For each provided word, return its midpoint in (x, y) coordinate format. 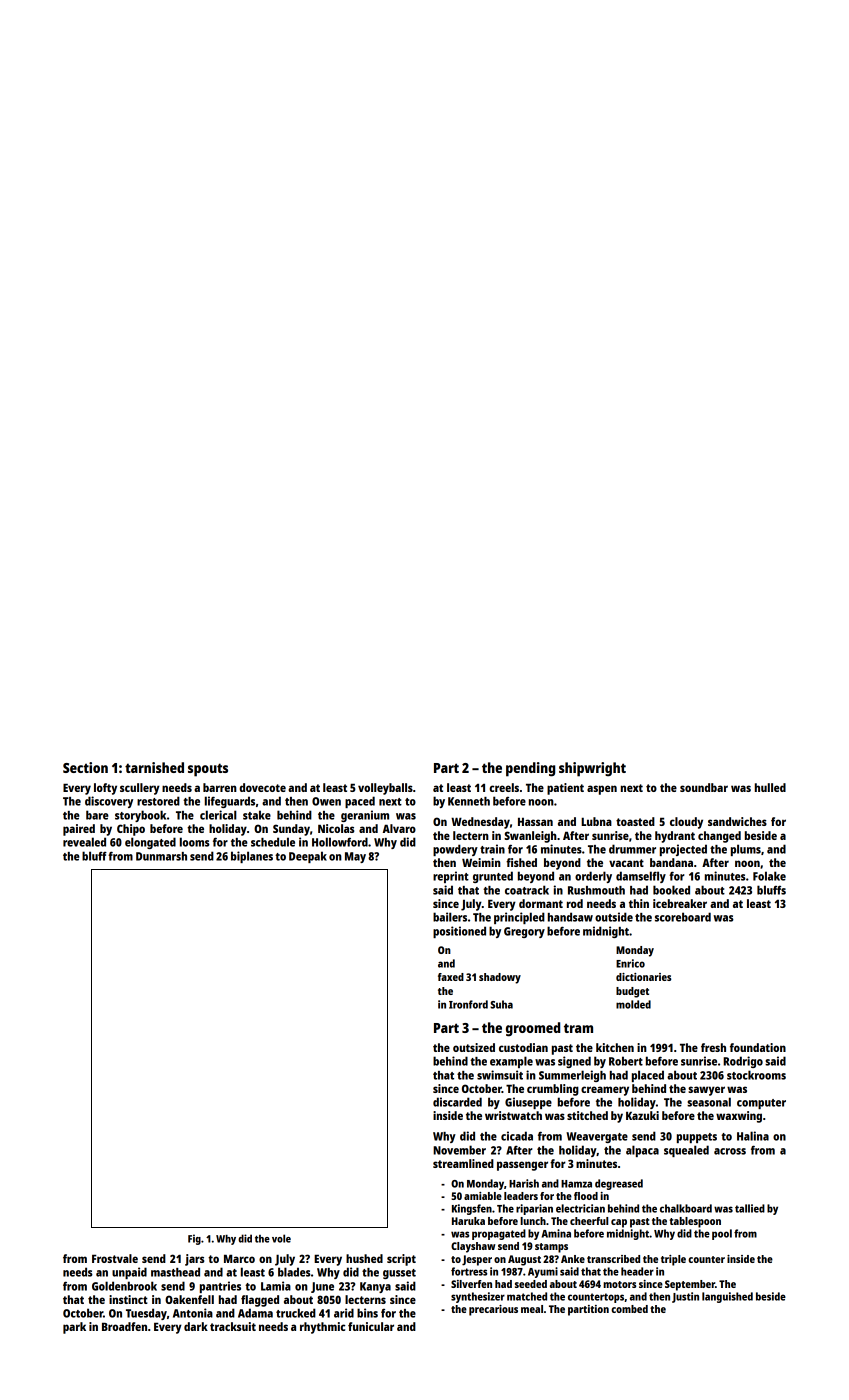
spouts (208, 770)
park (74, 1328)
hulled (770, 787)
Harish (524, 1183)
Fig (194, 1239)
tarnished (154, 767)
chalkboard (686, 1208)
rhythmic (322, 1328)
